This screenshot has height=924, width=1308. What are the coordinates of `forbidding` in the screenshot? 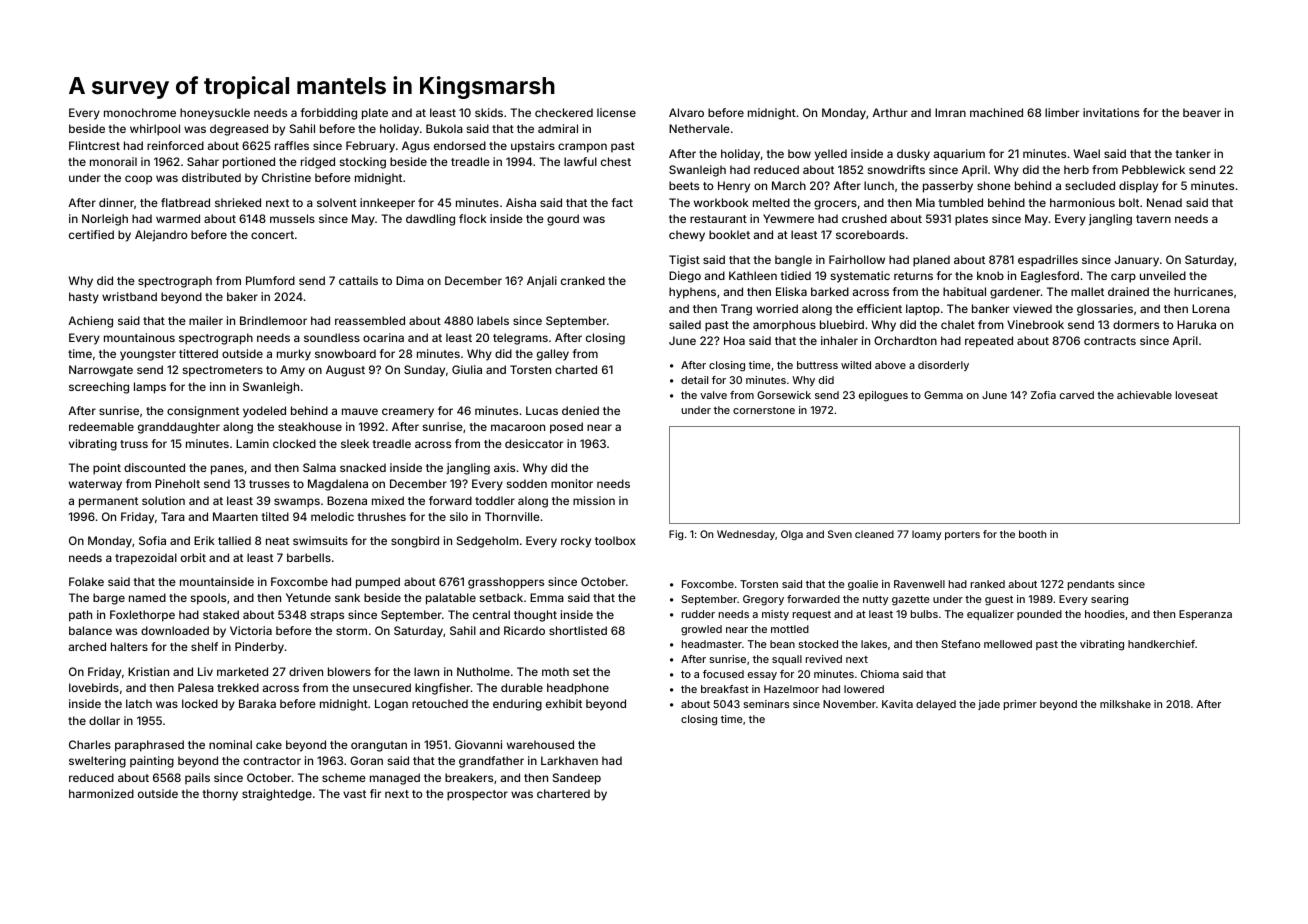 It's located at (328, 114).
